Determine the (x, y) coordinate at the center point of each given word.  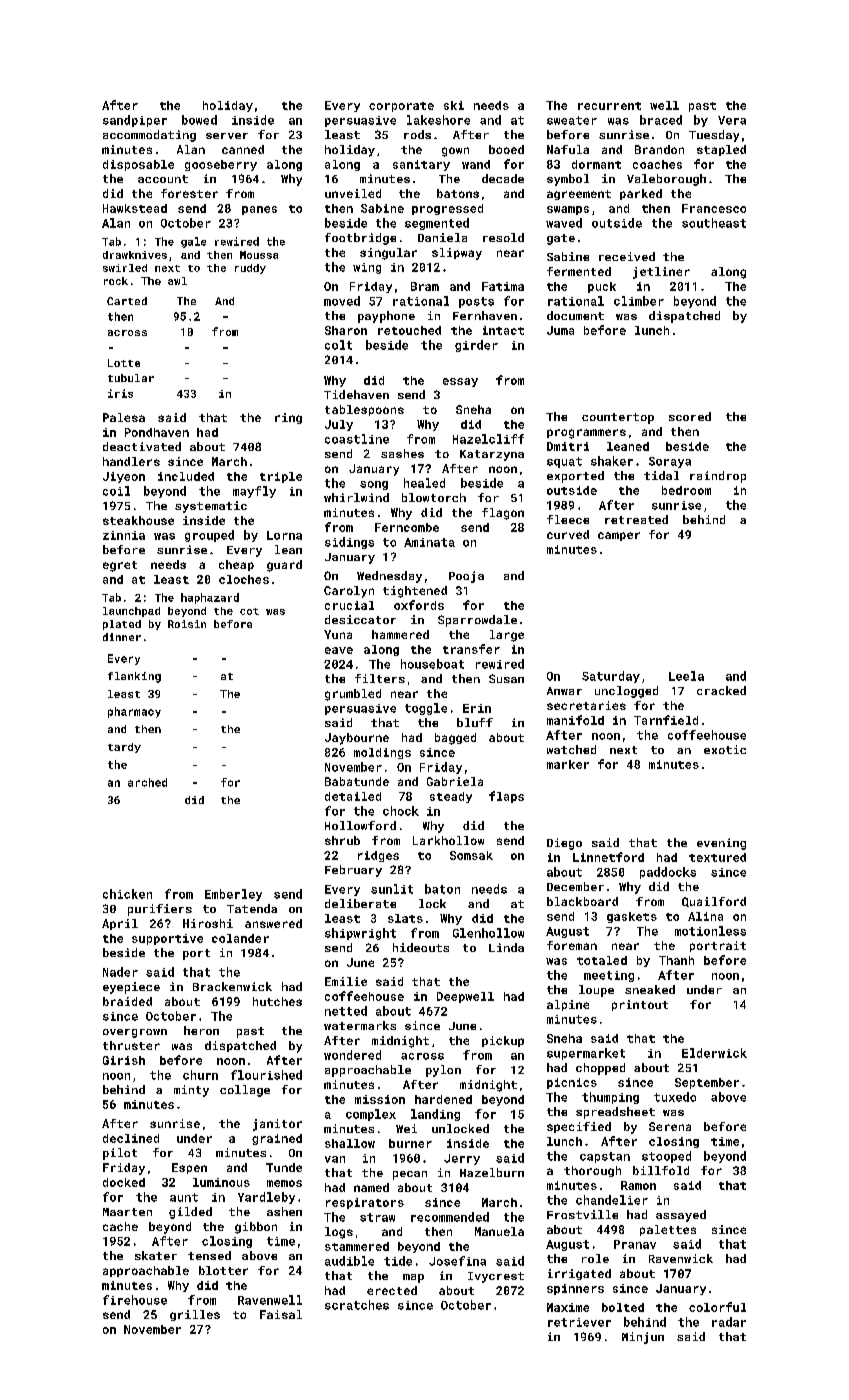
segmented (437, 224)
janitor (277, 1125)
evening (721, 844)
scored (690, 416)
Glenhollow (488, 933)
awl (177, 281)
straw (377, 1217)
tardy (124, 748)
